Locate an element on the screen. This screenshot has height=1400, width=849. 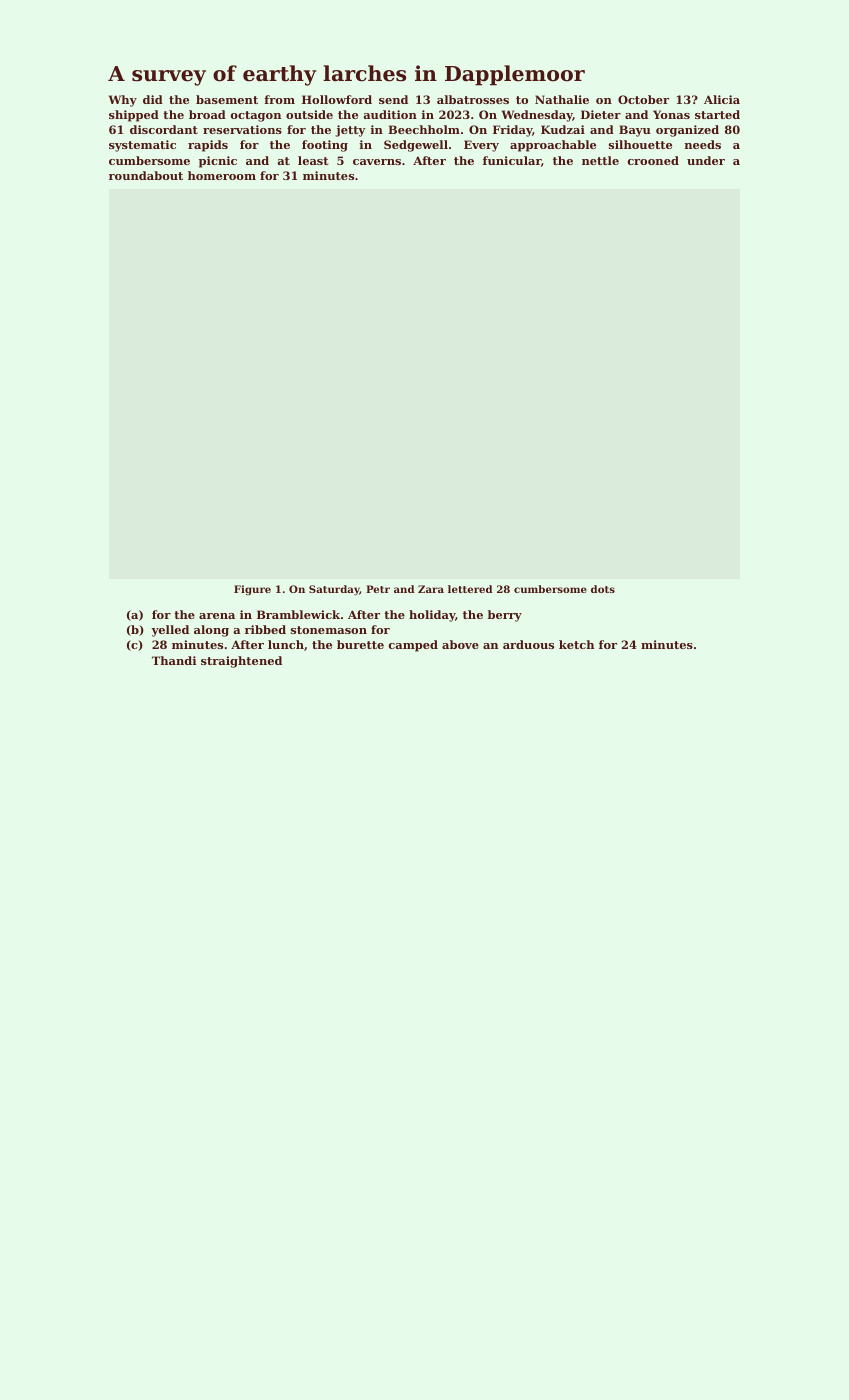
funicular is located at coordinates (512, 160).
